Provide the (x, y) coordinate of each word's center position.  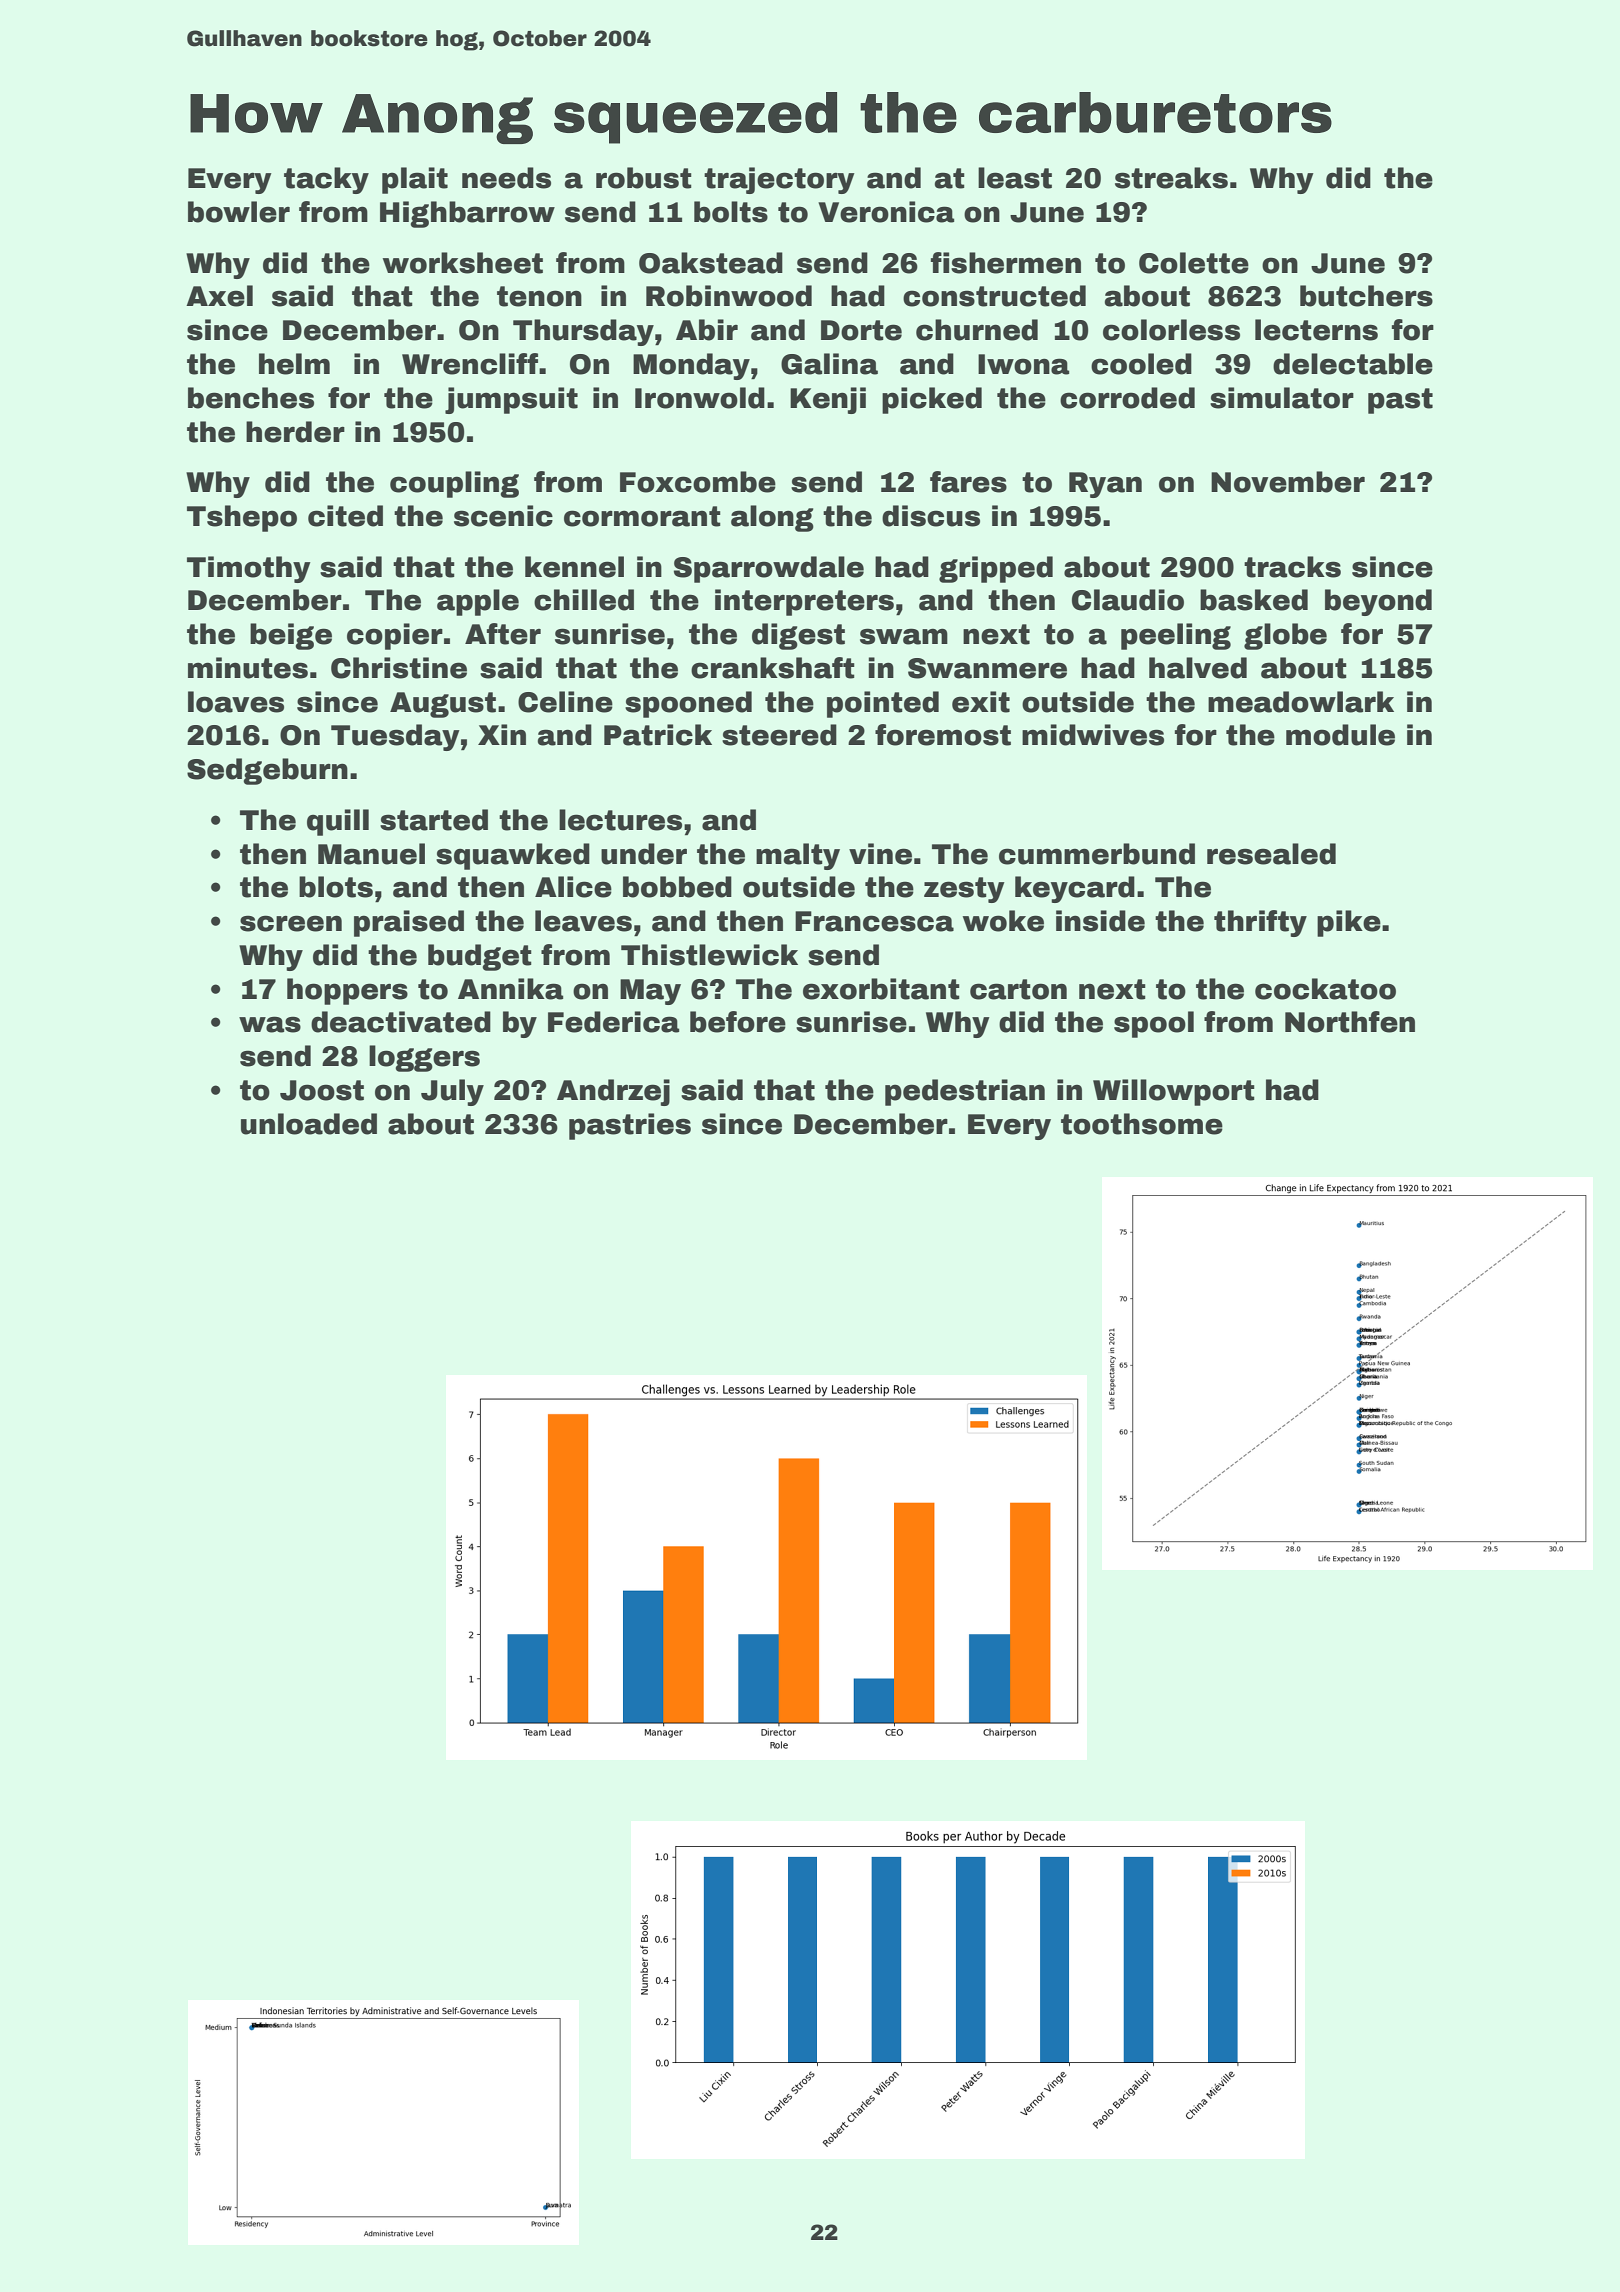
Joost (322, 1090)
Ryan (1105, 485)
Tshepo (242, 518)
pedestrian (965, 1092)
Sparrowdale (769, 569)
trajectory (779, 180)
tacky (326, 180)
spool (1154, 1024)
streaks (1171, 178)
